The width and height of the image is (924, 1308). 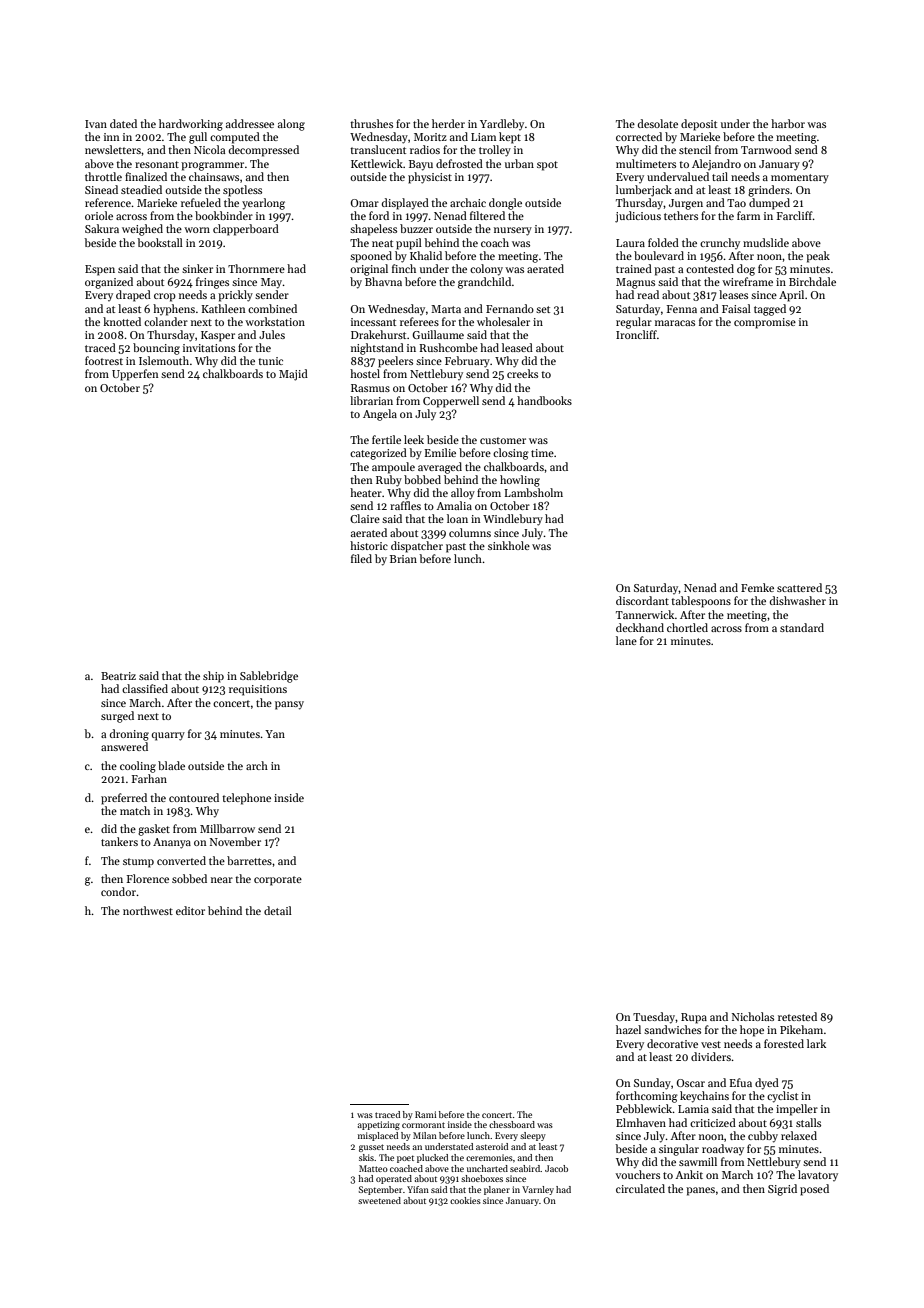 What do you see at coordinates (426, 1114) in the image?
I see `Rami` at bounding box center [426, 1114].
